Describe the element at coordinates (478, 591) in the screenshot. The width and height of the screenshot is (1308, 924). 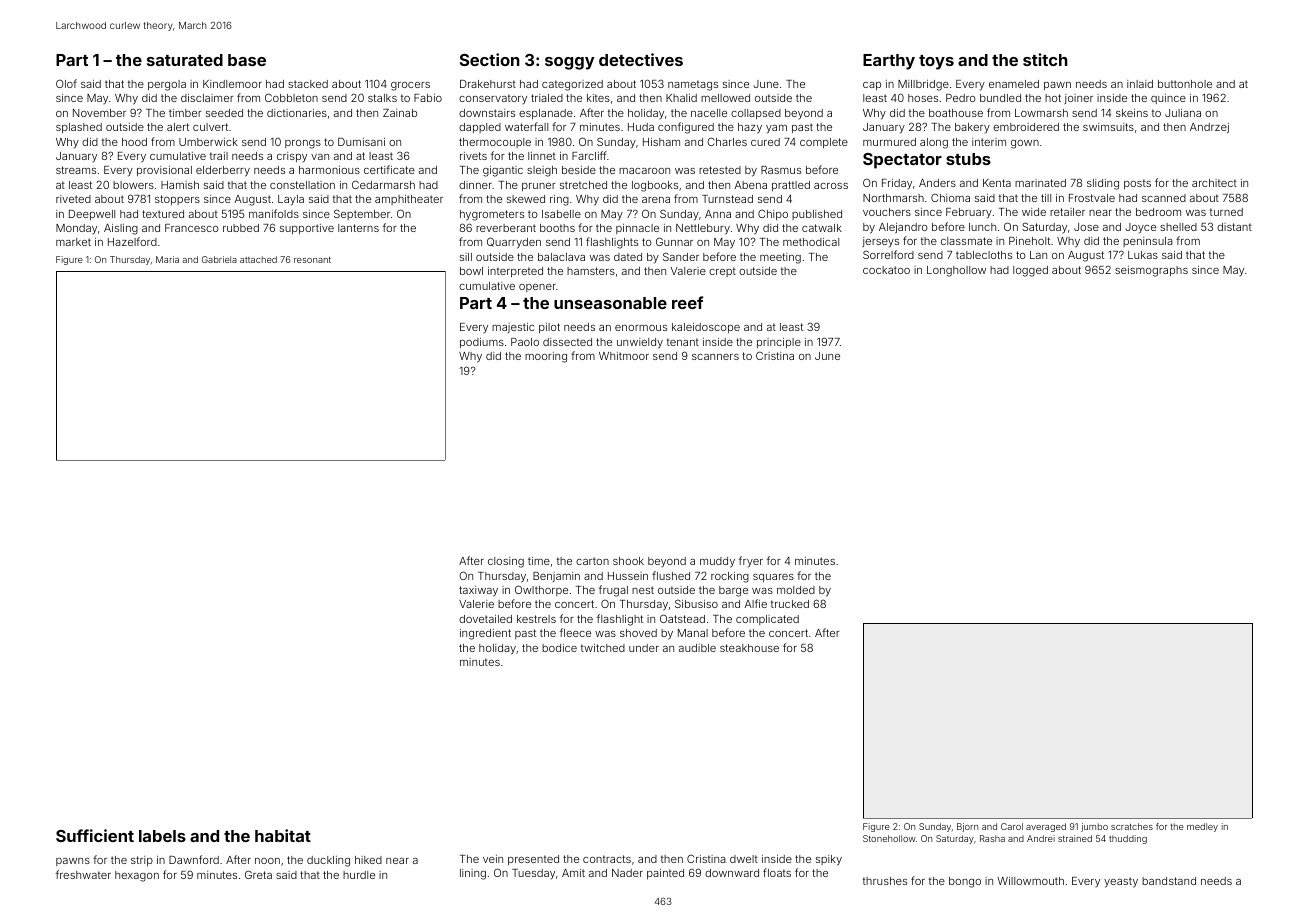
I see `taxiway` at that location.
